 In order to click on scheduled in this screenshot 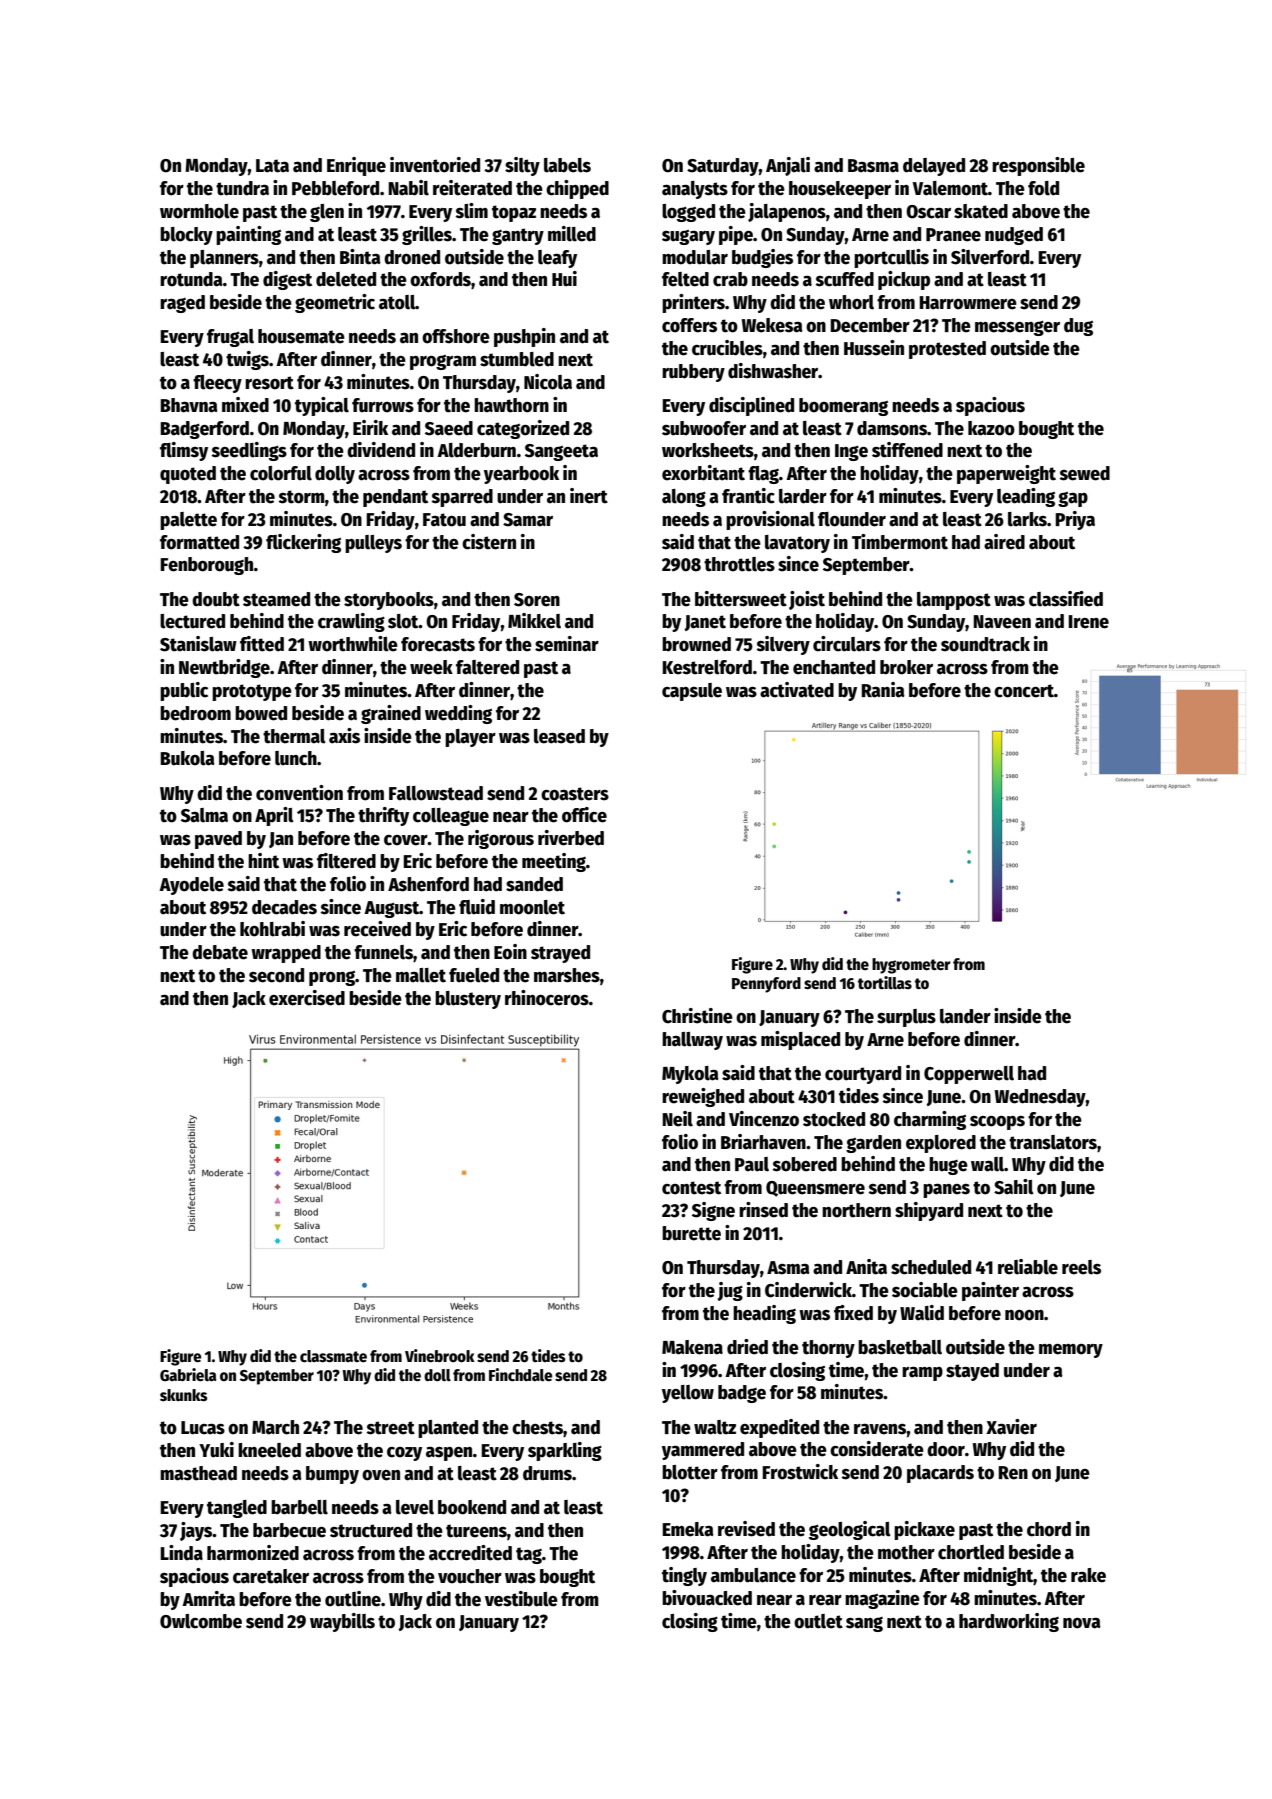, I will do `click(931, 1267)`.
